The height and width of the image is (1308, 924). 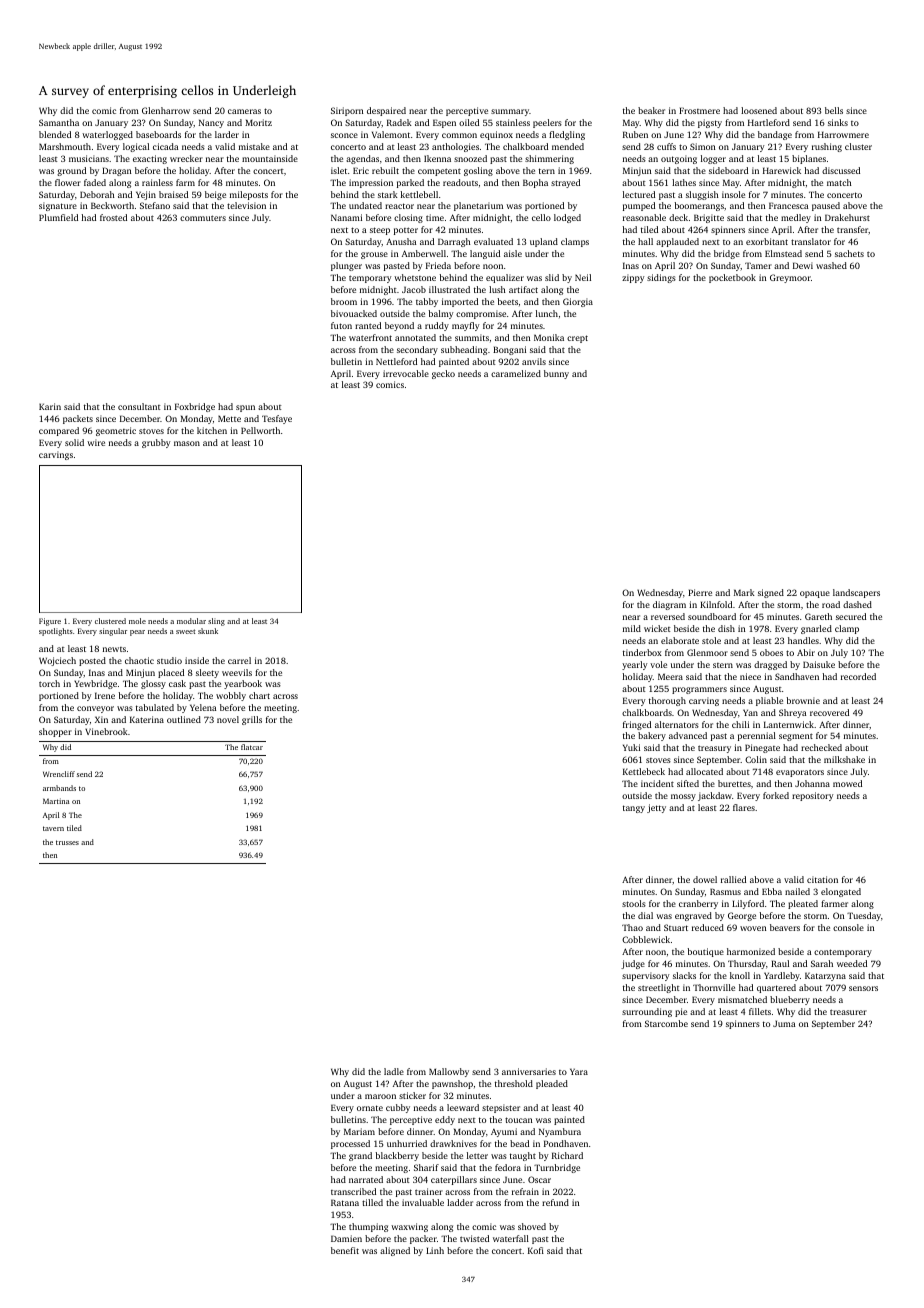 I want to click on bunny, so click(x=556, y=374).
